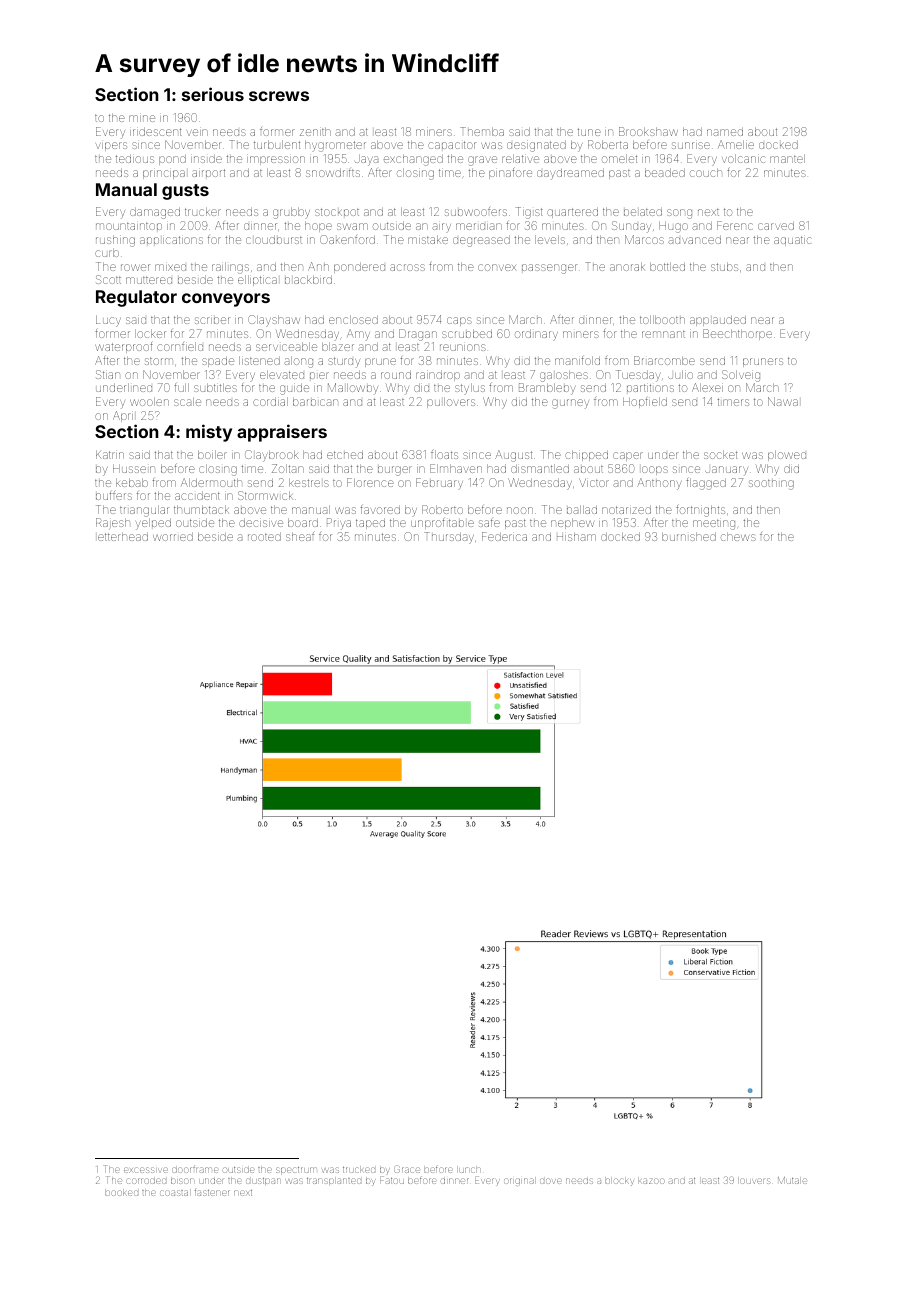 The width and height of the image is (908, 1316). Describe the element at coordinates (738, 536) in the image. I see `chews` at that location.
